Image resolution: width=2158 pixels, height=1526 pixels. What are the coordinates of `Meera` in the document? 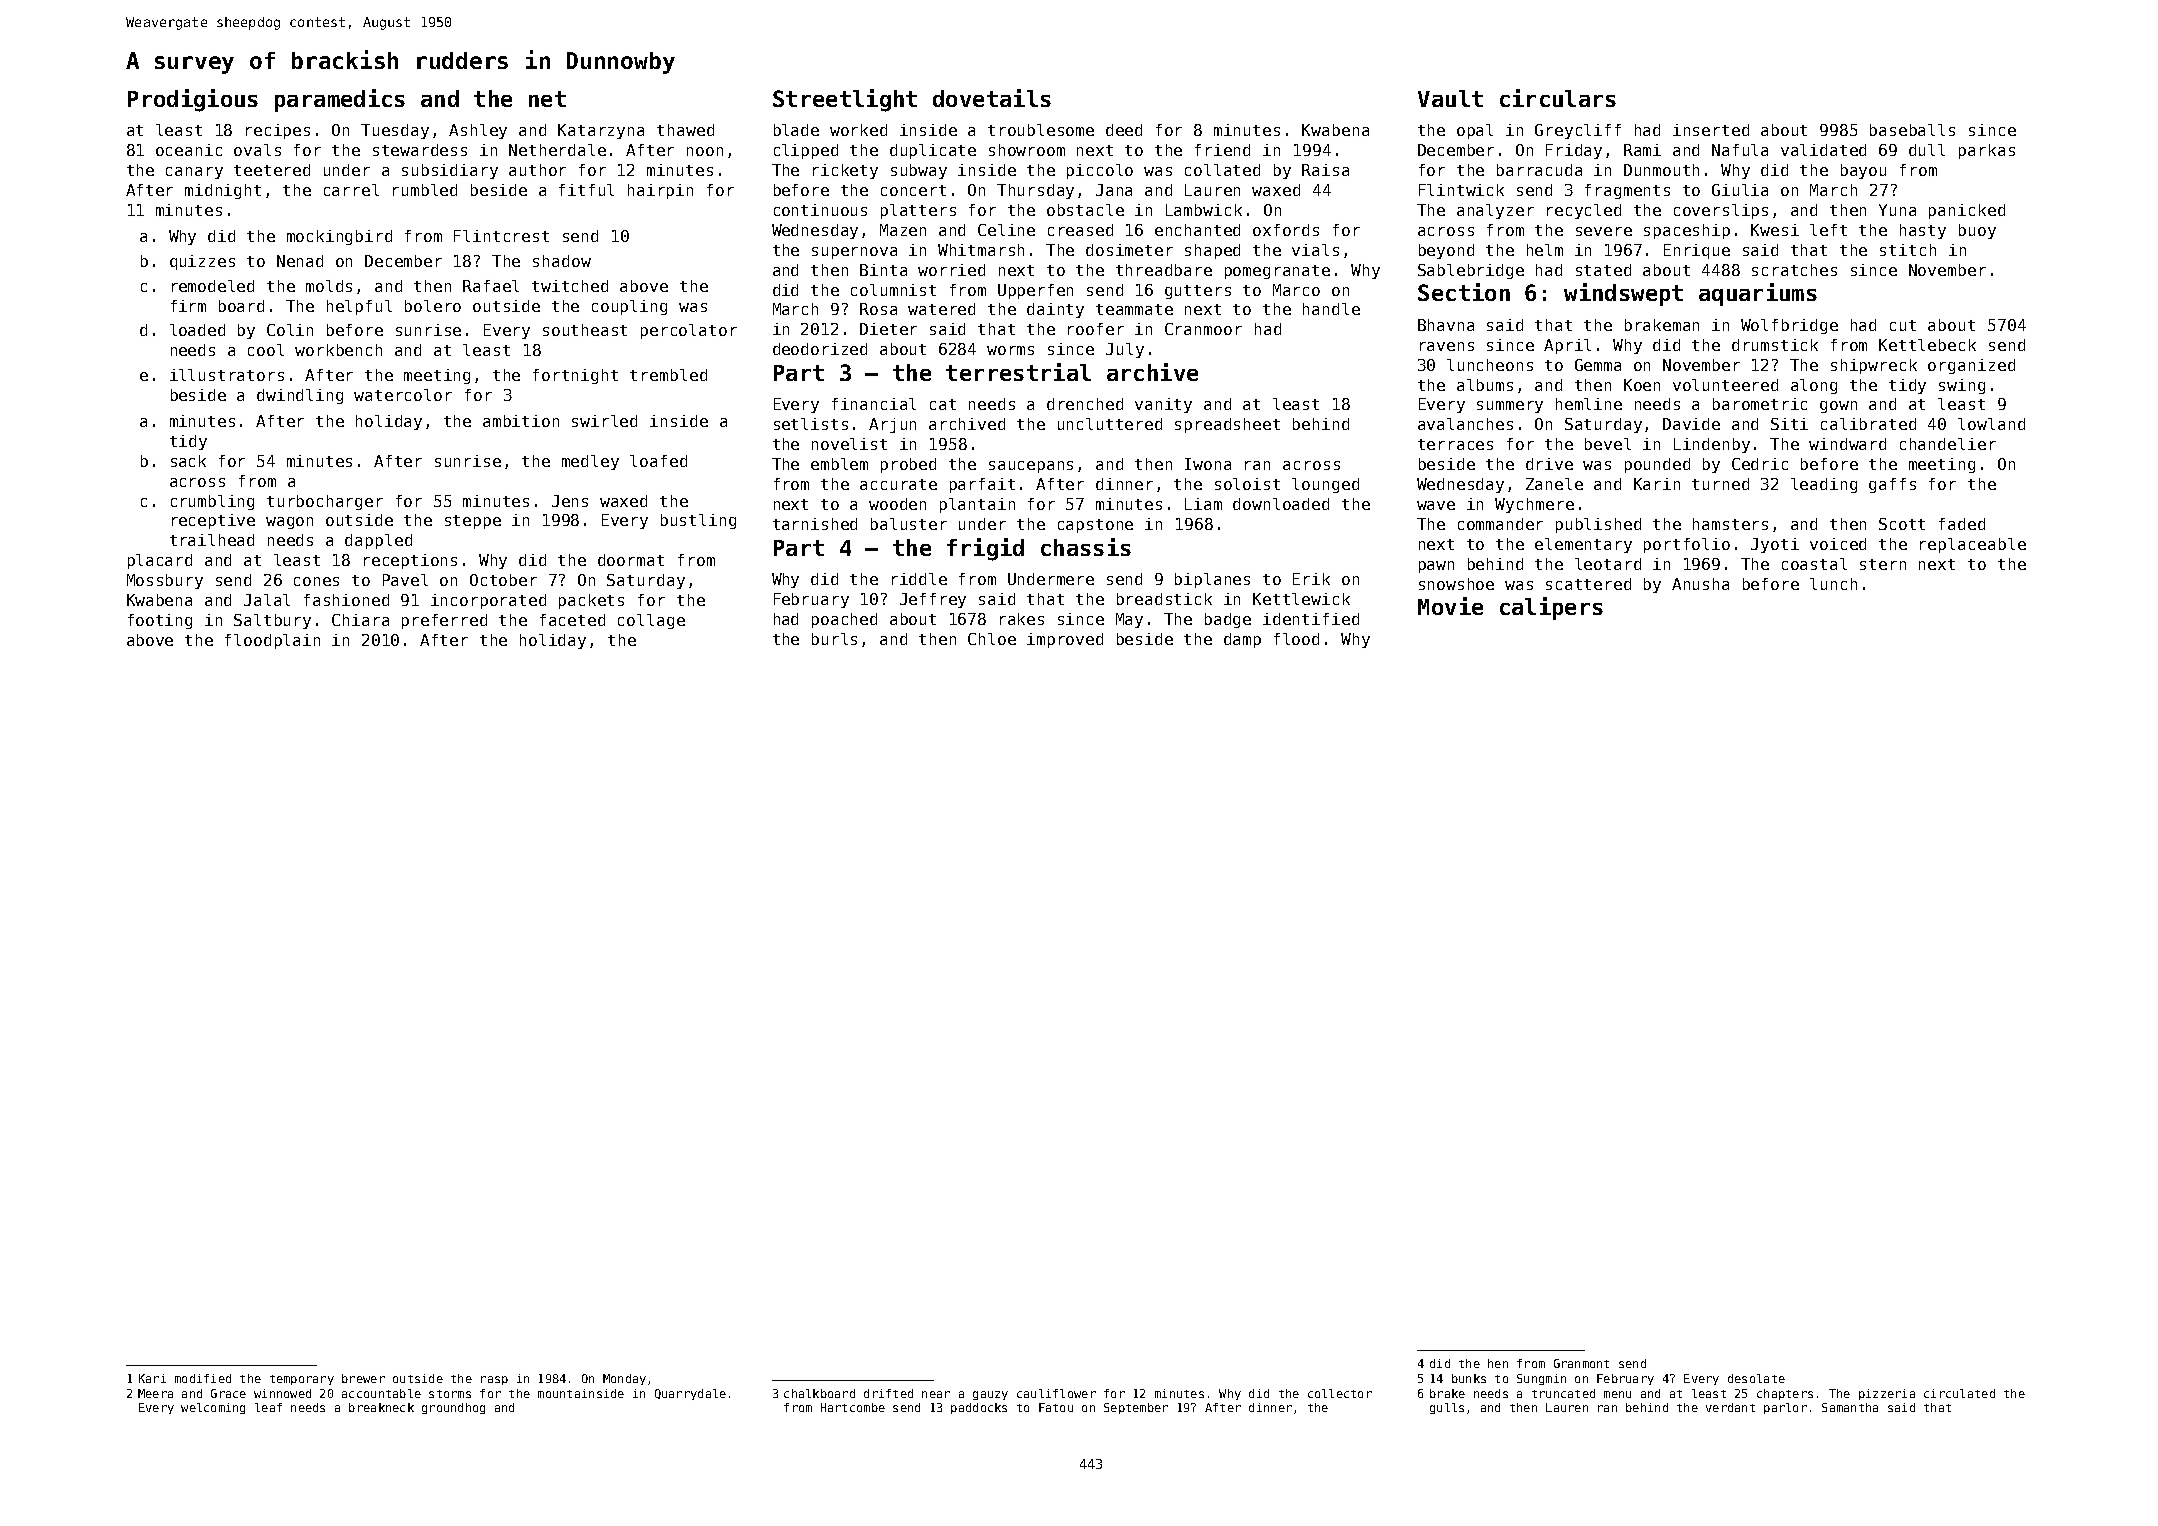 It's located at (155, 1393).
